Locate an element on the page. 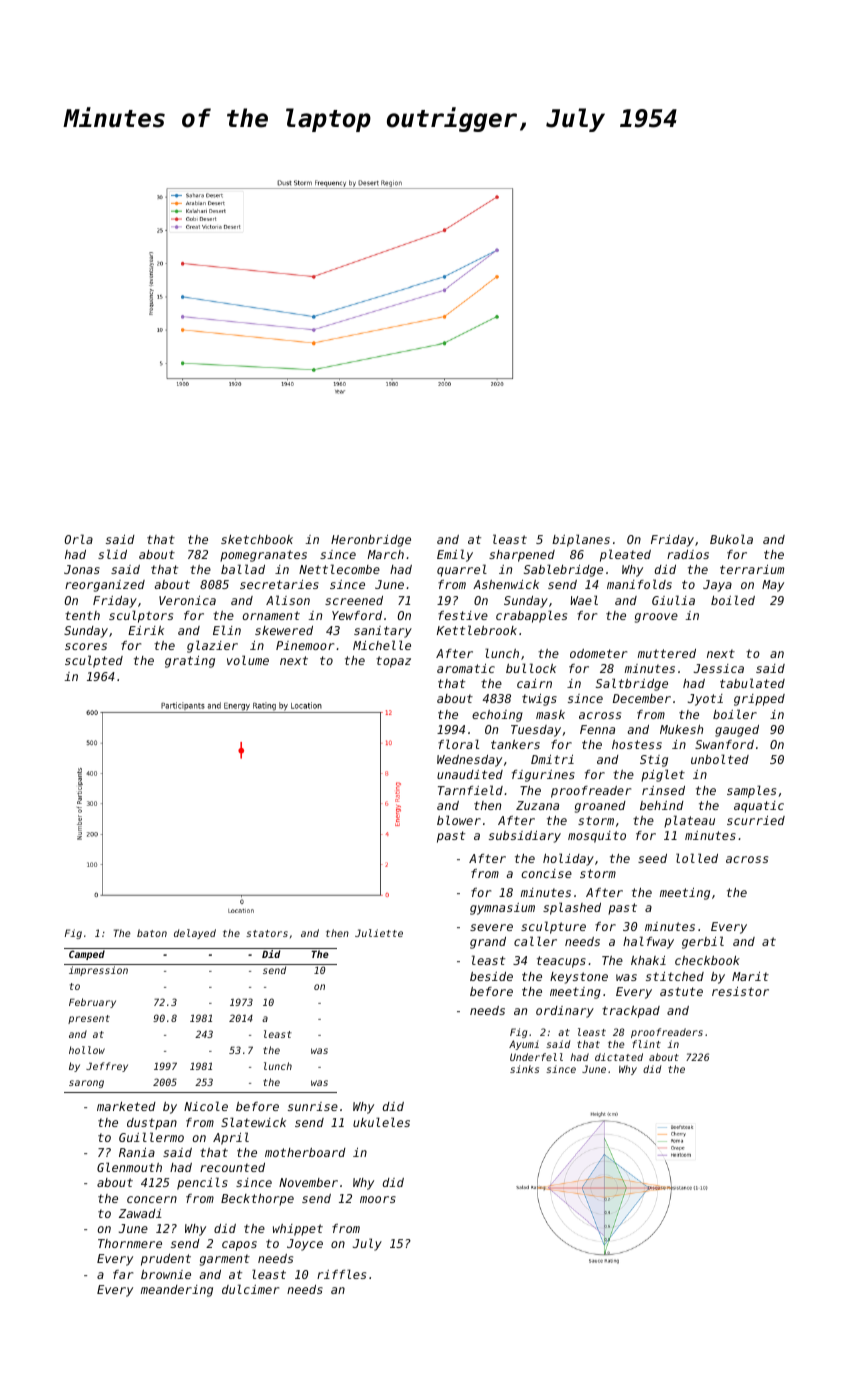  dulcimer is located at coordinates (250, 1289).
